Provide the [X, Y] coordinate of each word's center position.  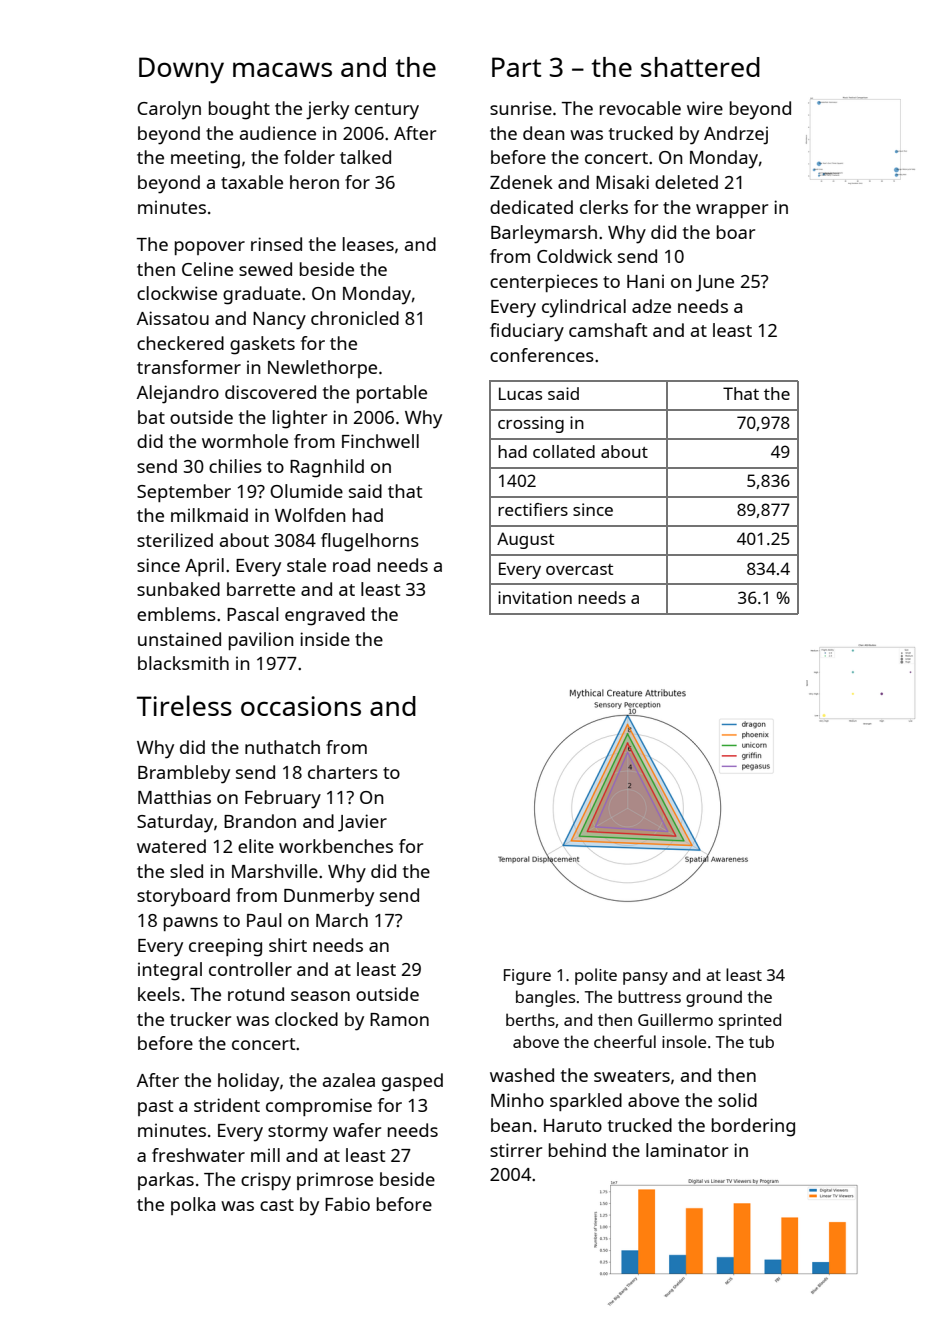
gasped [412, 1082]
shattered [700, 67]
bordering [753, 1127]
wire [705, 108]
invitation [535, 597]
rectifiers [533, 509]
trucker [200, 1019]
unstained [179, 639]
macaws [282, 69]
